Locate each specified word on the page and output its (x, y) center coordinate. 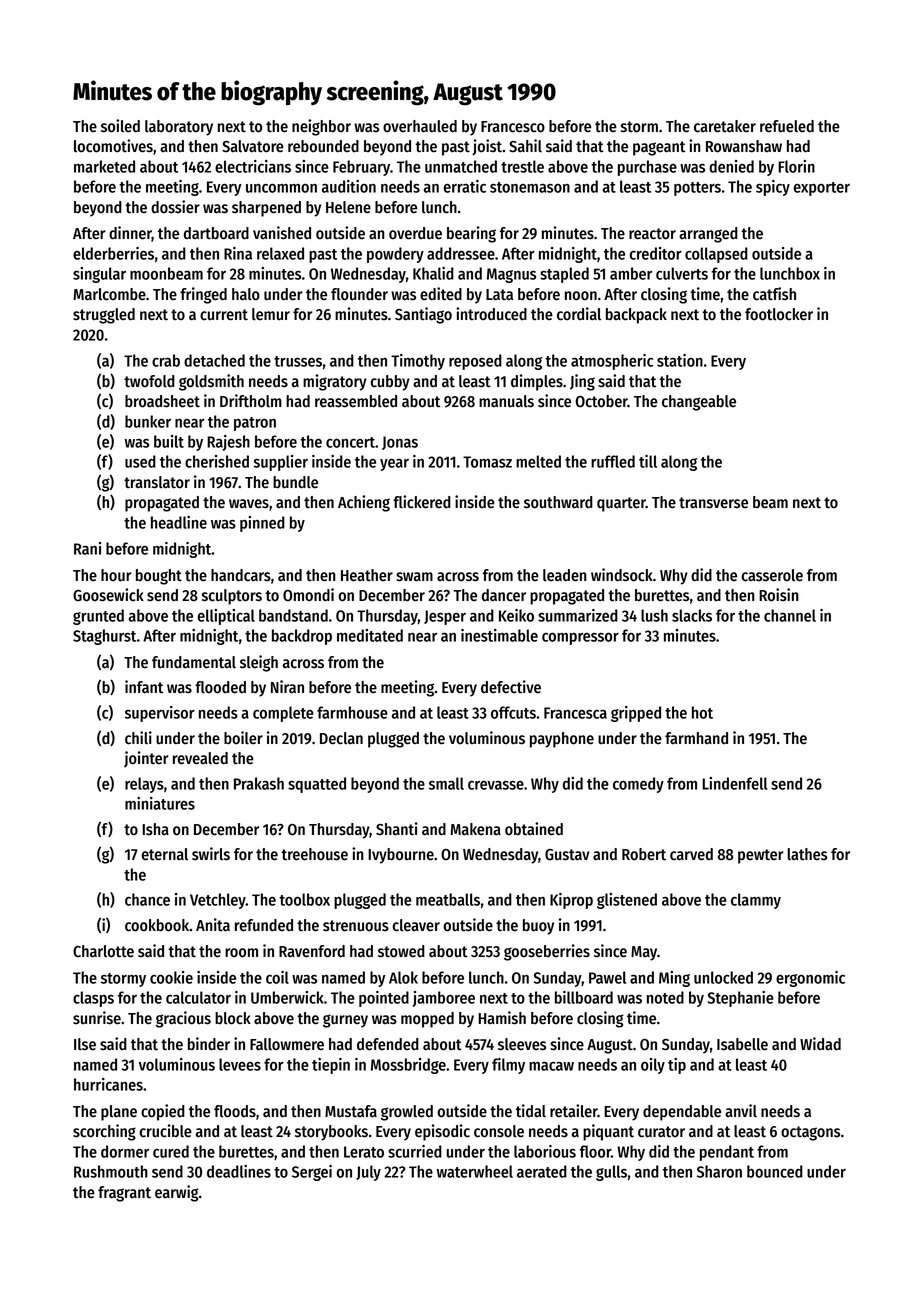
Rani (87, 548)
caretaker (725, 126)
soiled (120, 126)
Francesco (513, 127)
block (233, 1018)
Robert (644, 854)
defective (511, 687)
